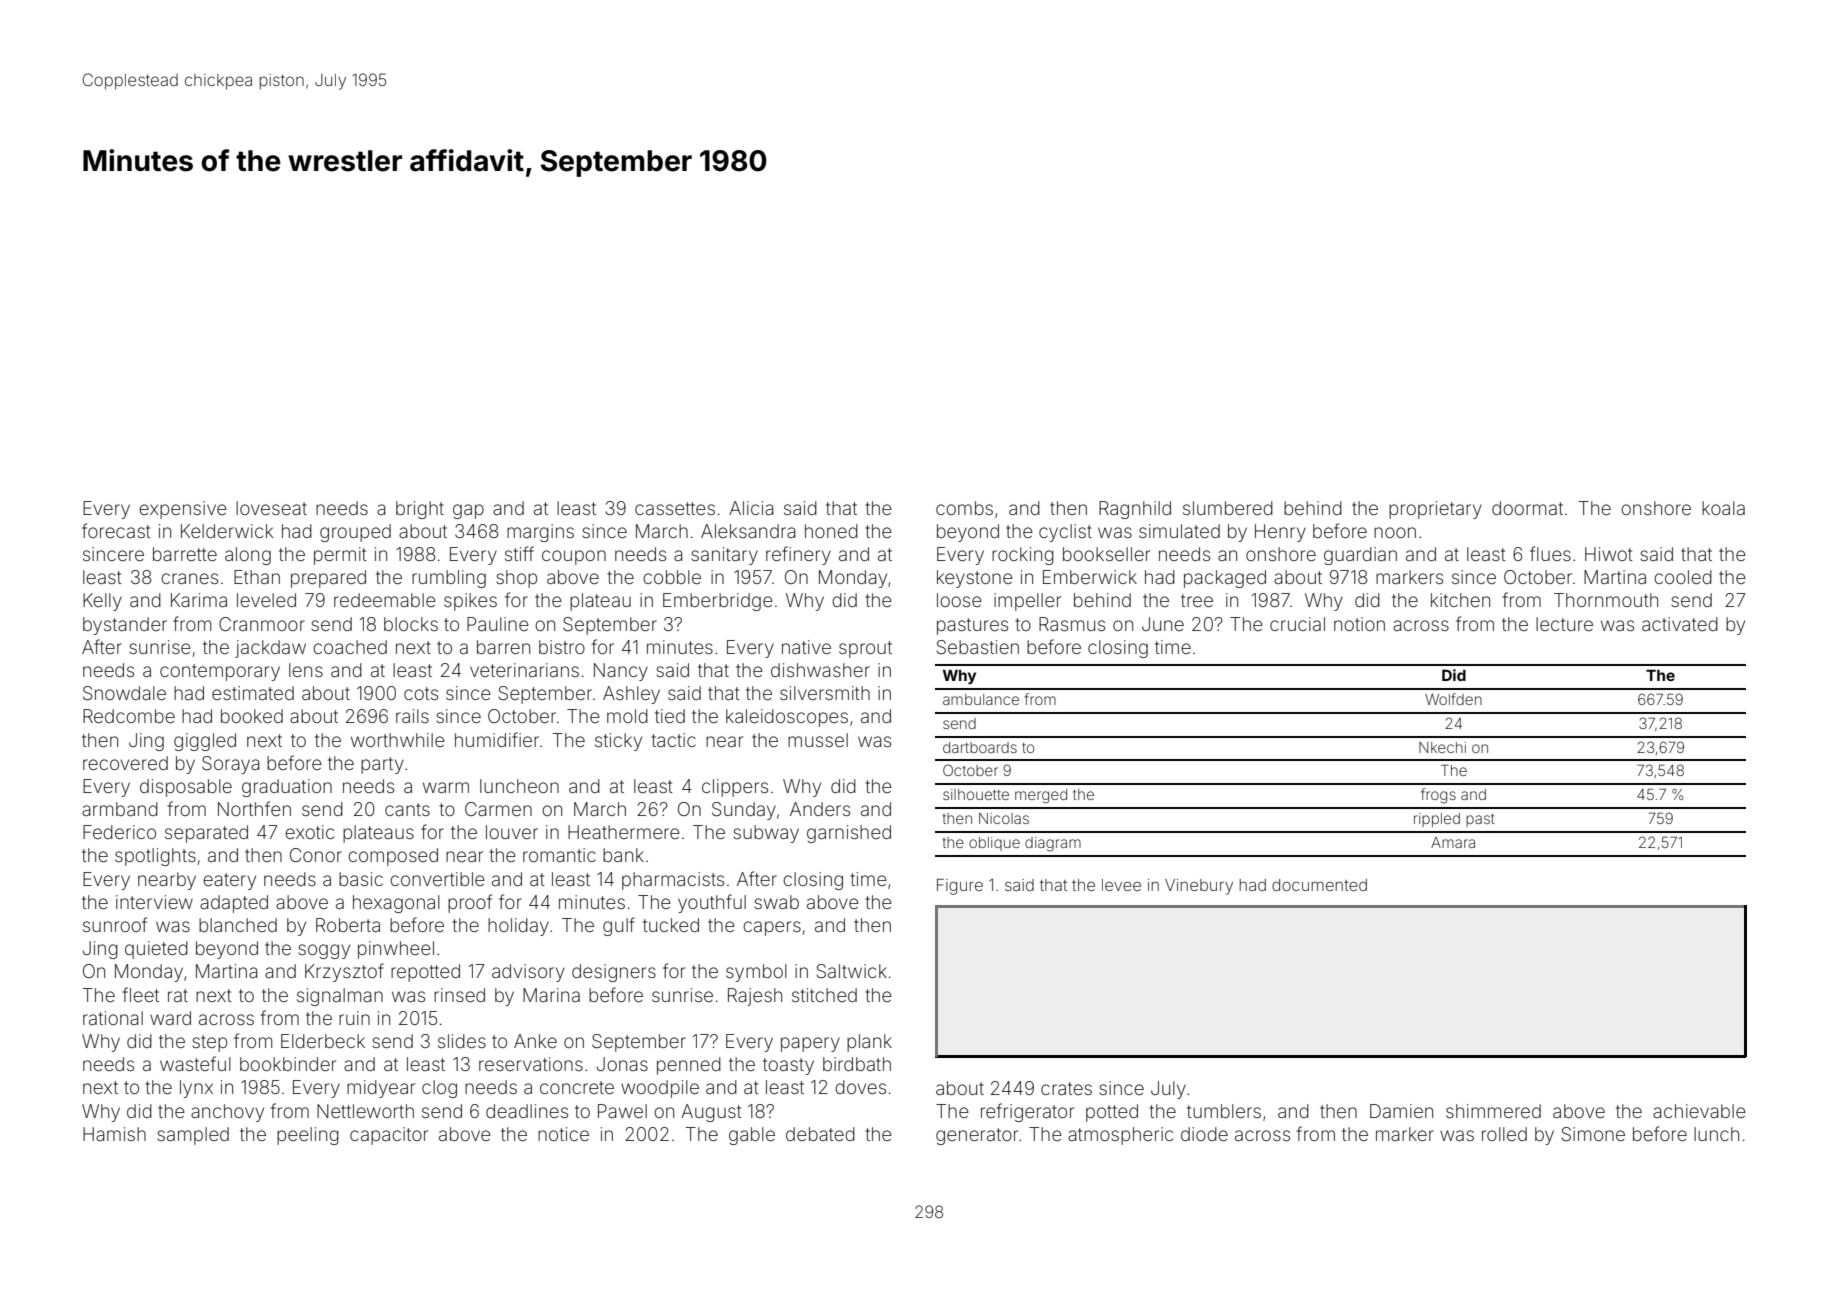  I want to click on shimmered, so click(1493, 1111).
